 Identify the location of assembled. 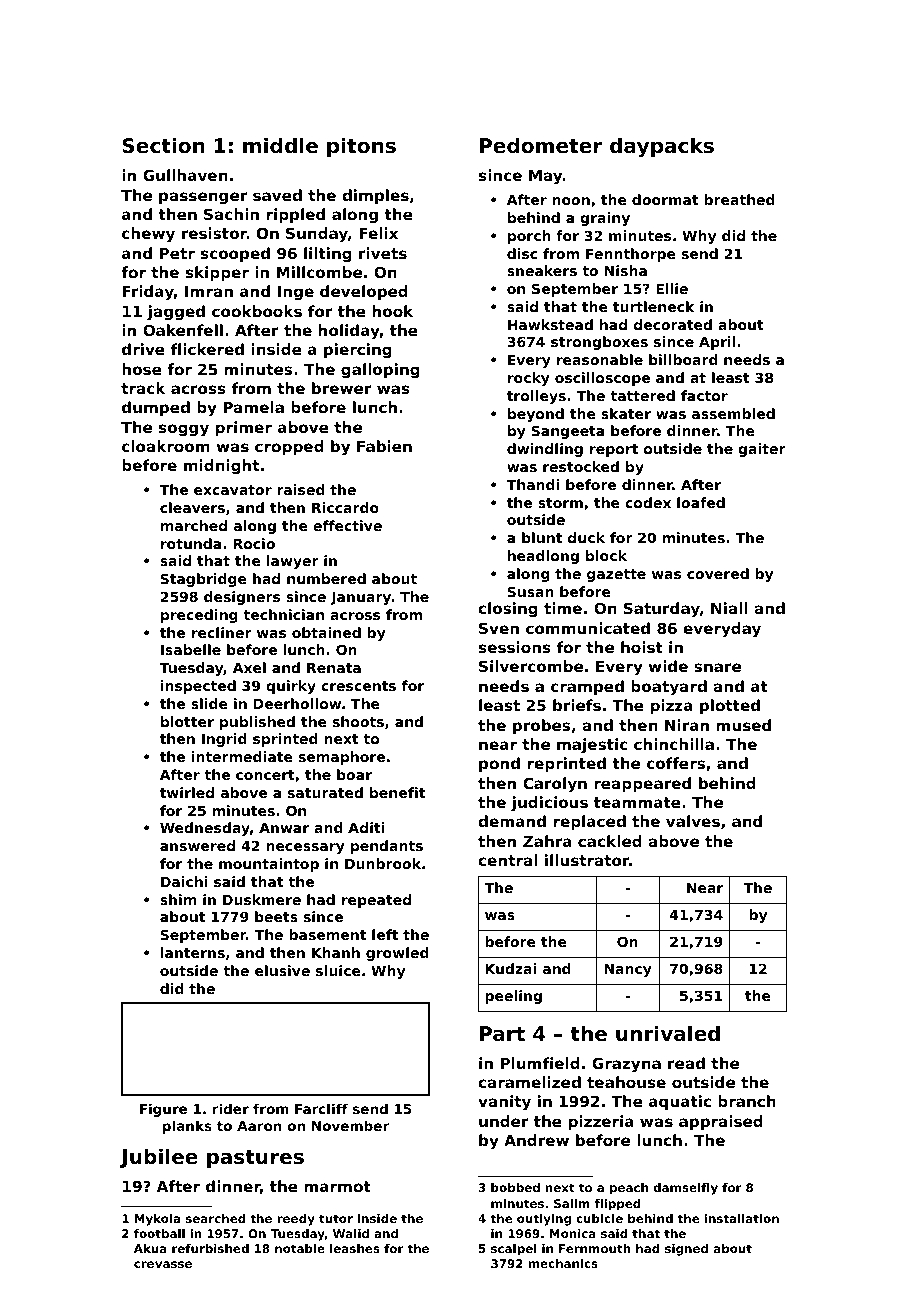
(733, 413).
